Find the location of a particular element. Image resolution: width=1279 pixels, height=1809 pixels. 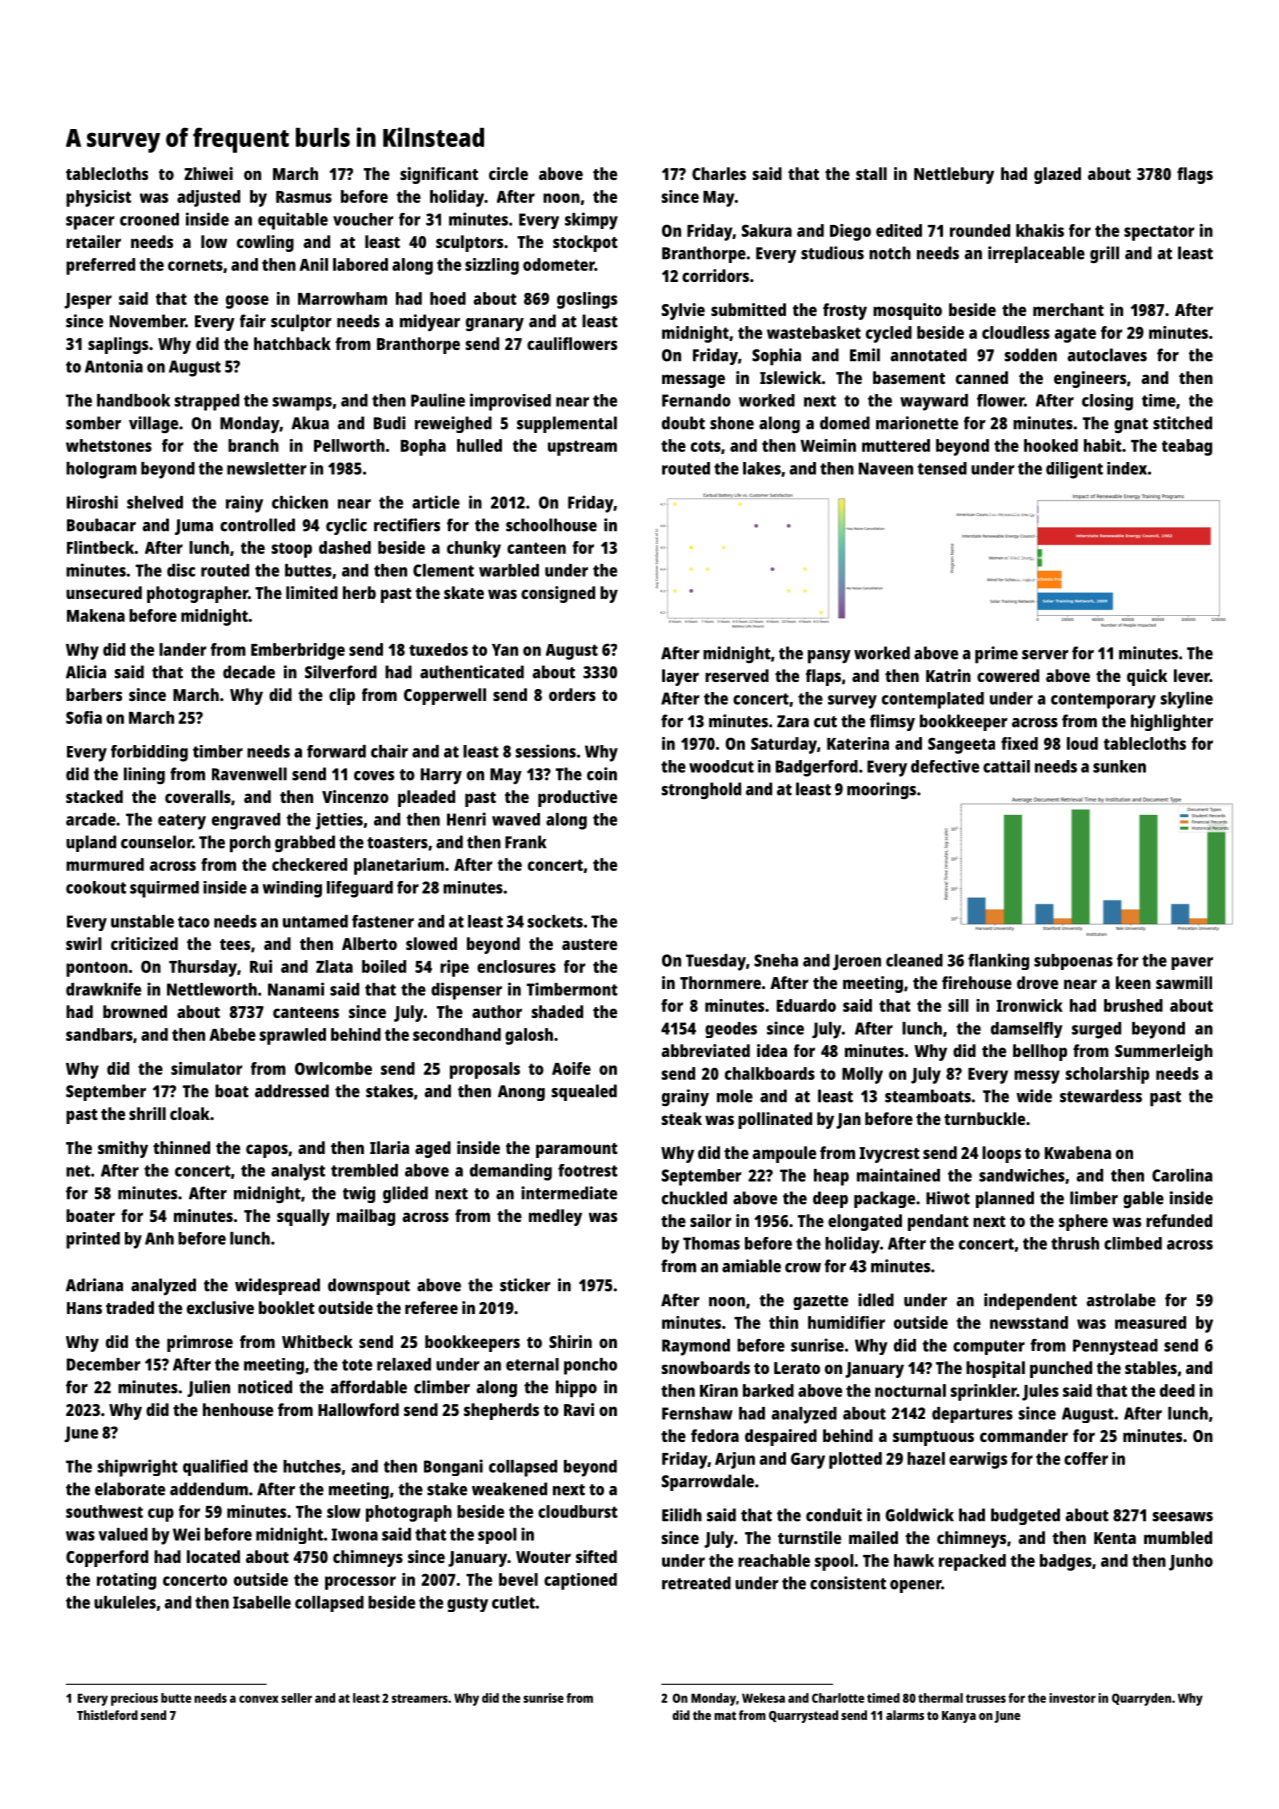

layer is located at coordinates (680, 677).
